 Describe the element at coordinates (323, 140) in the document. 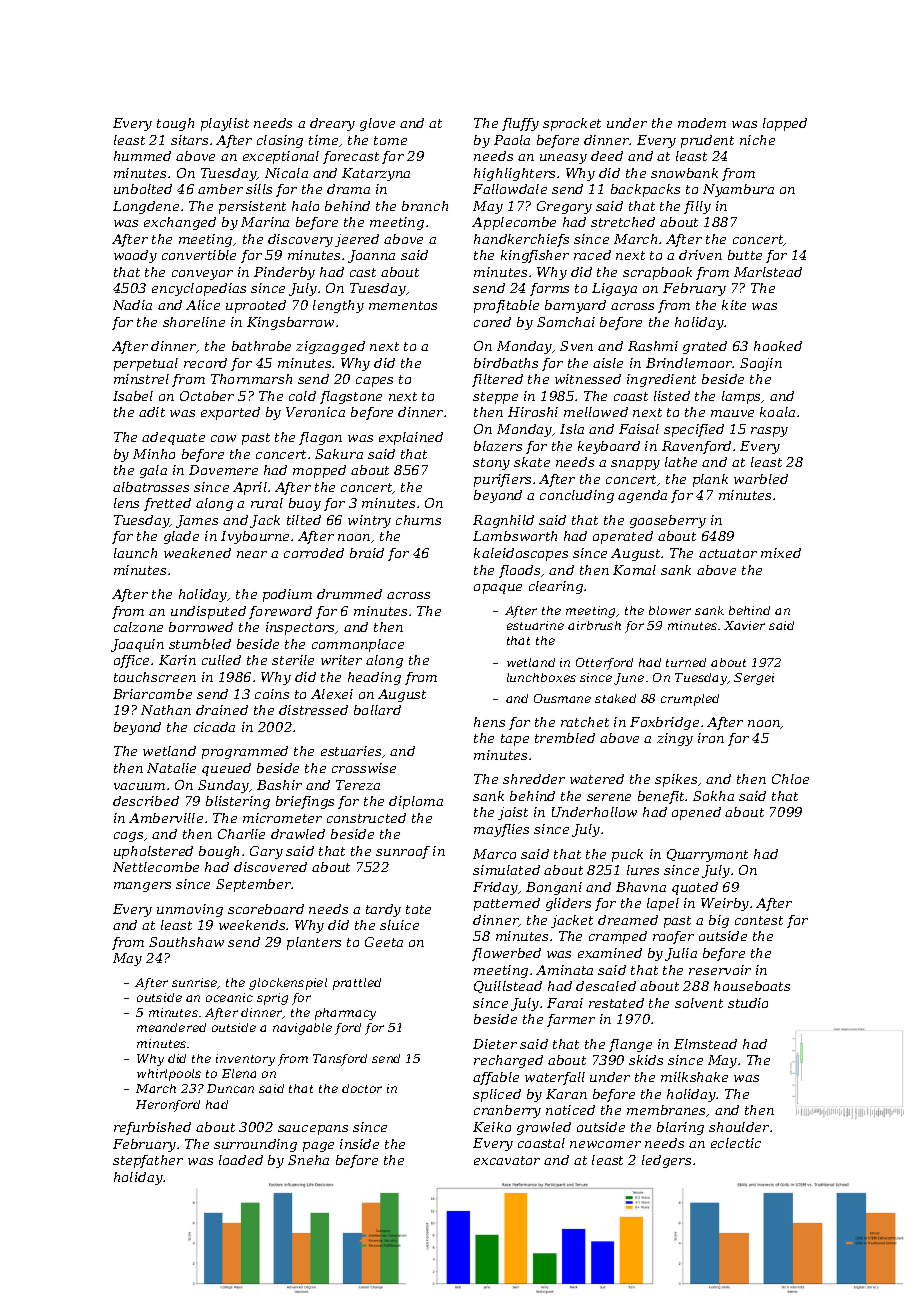

I see `time` at that location.
